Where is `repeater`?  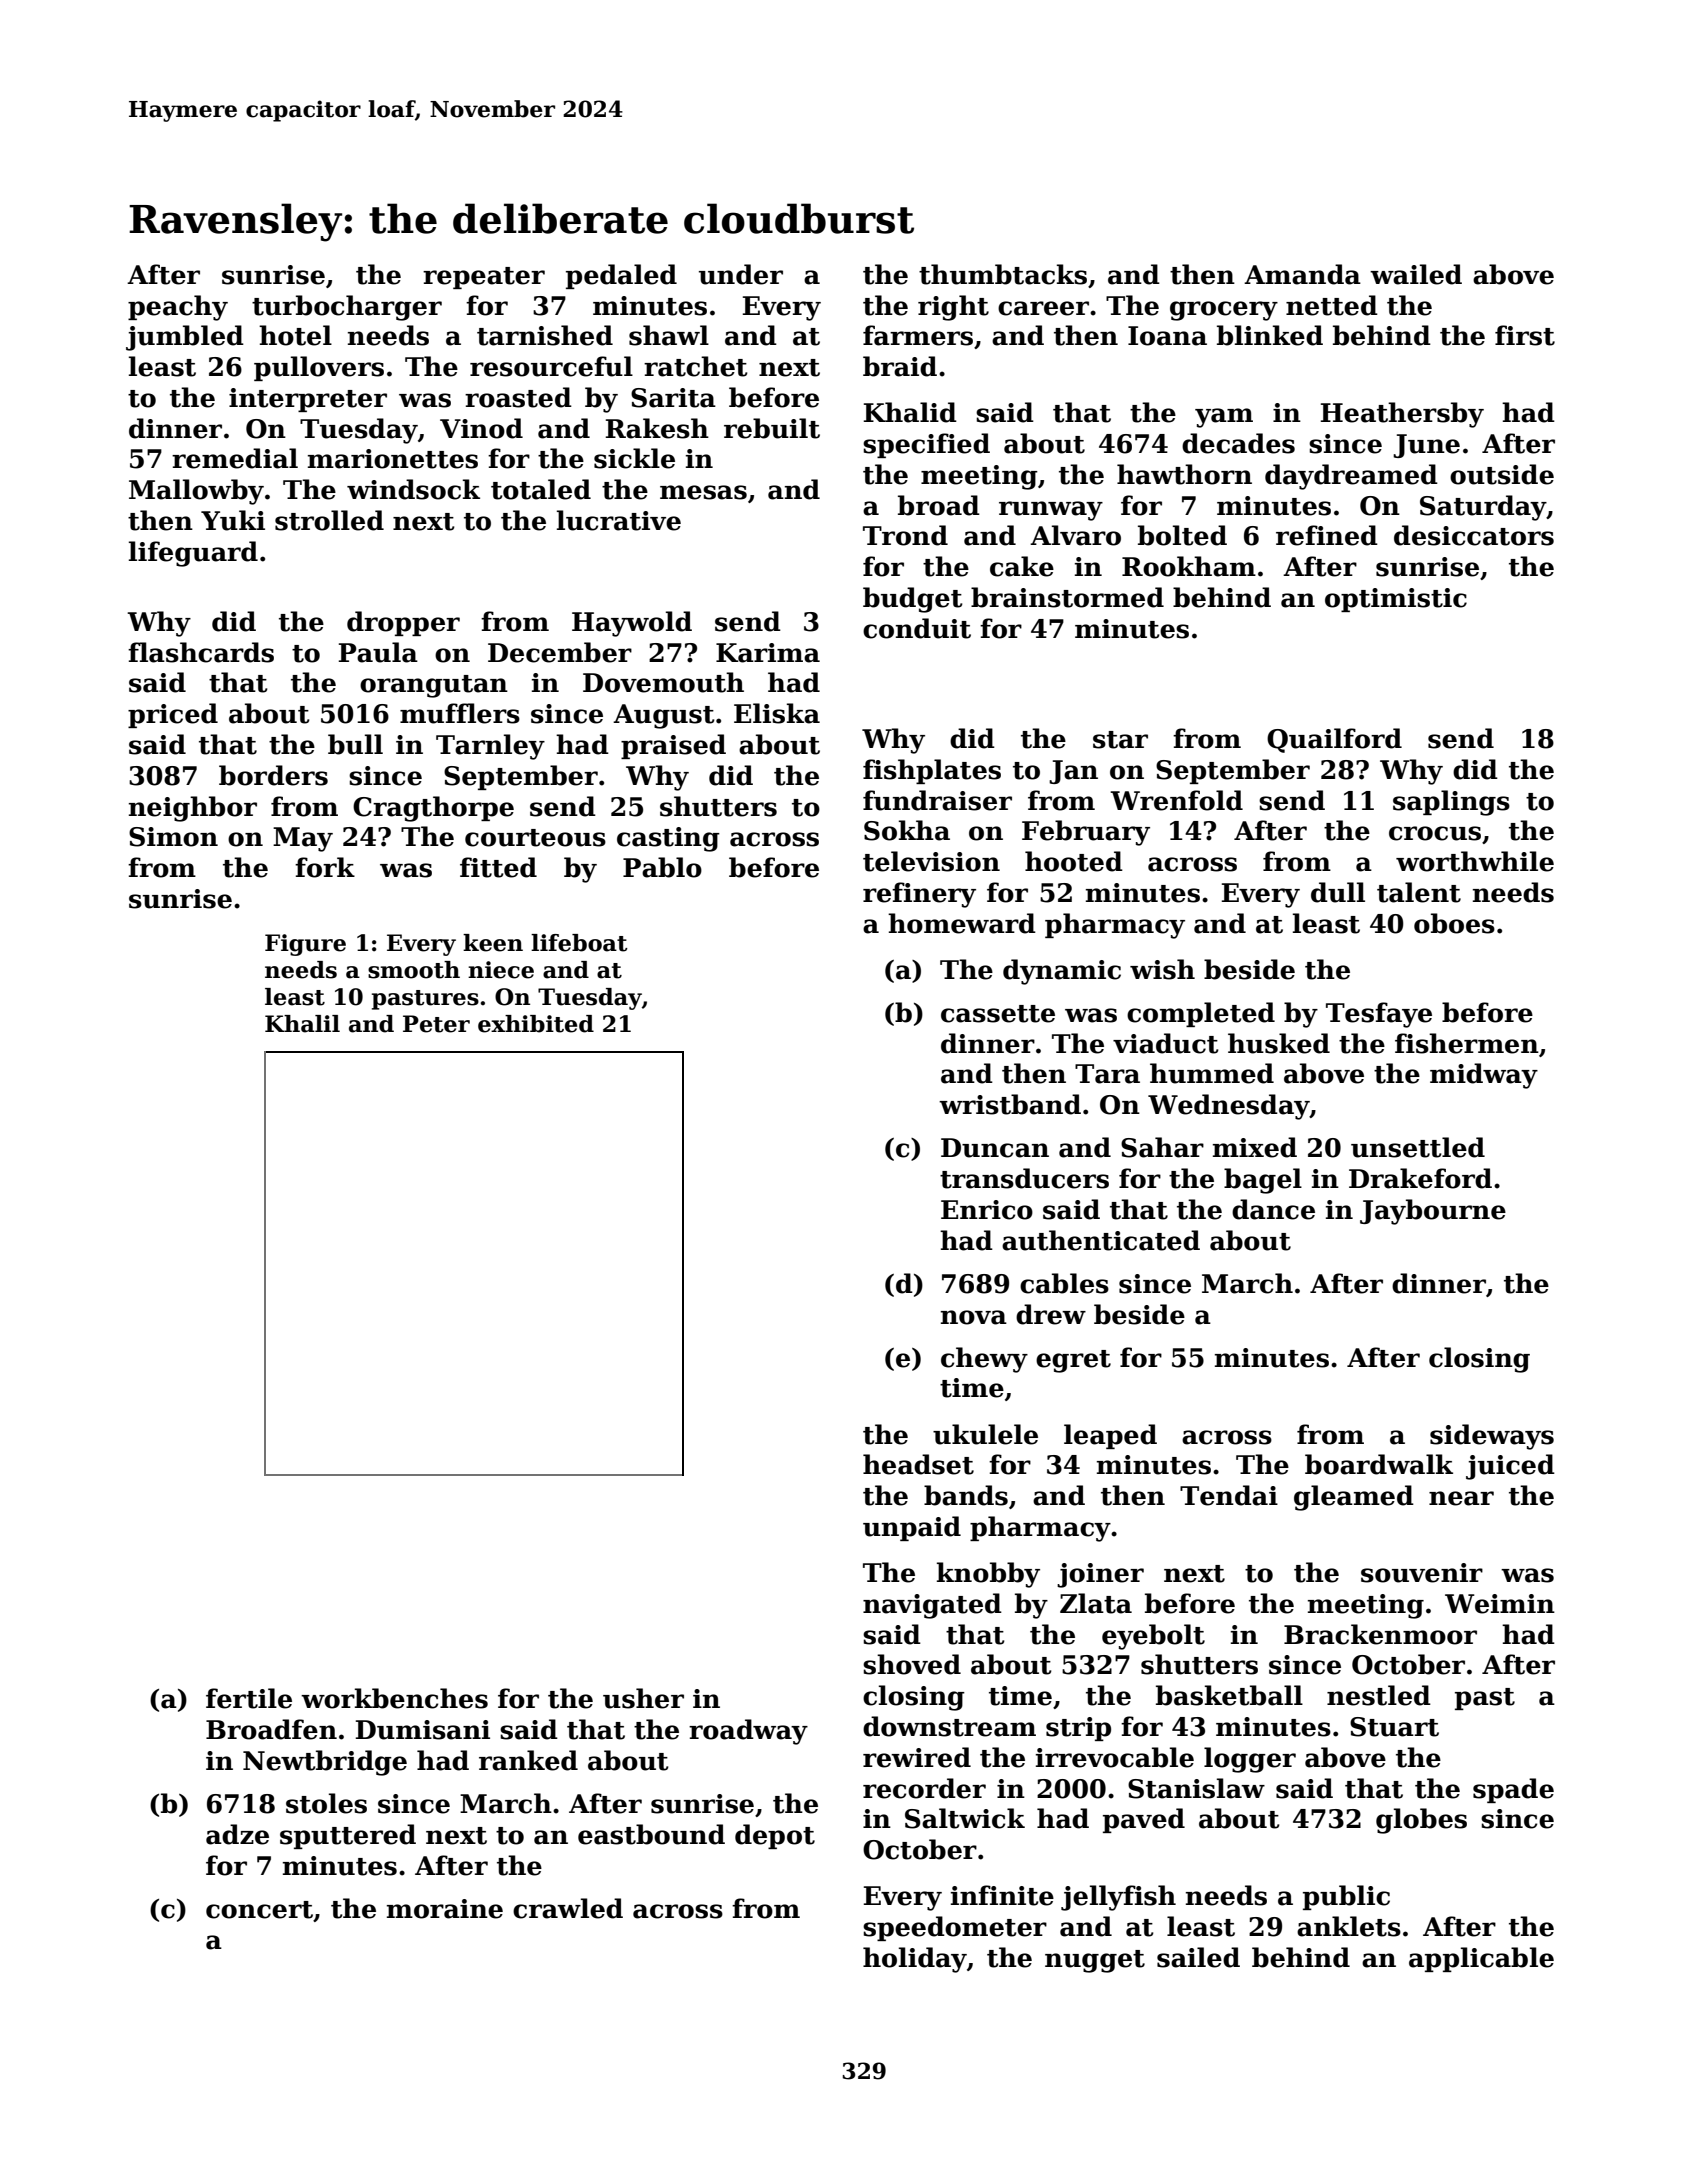
repeater is located at coordinates (484, 278).
